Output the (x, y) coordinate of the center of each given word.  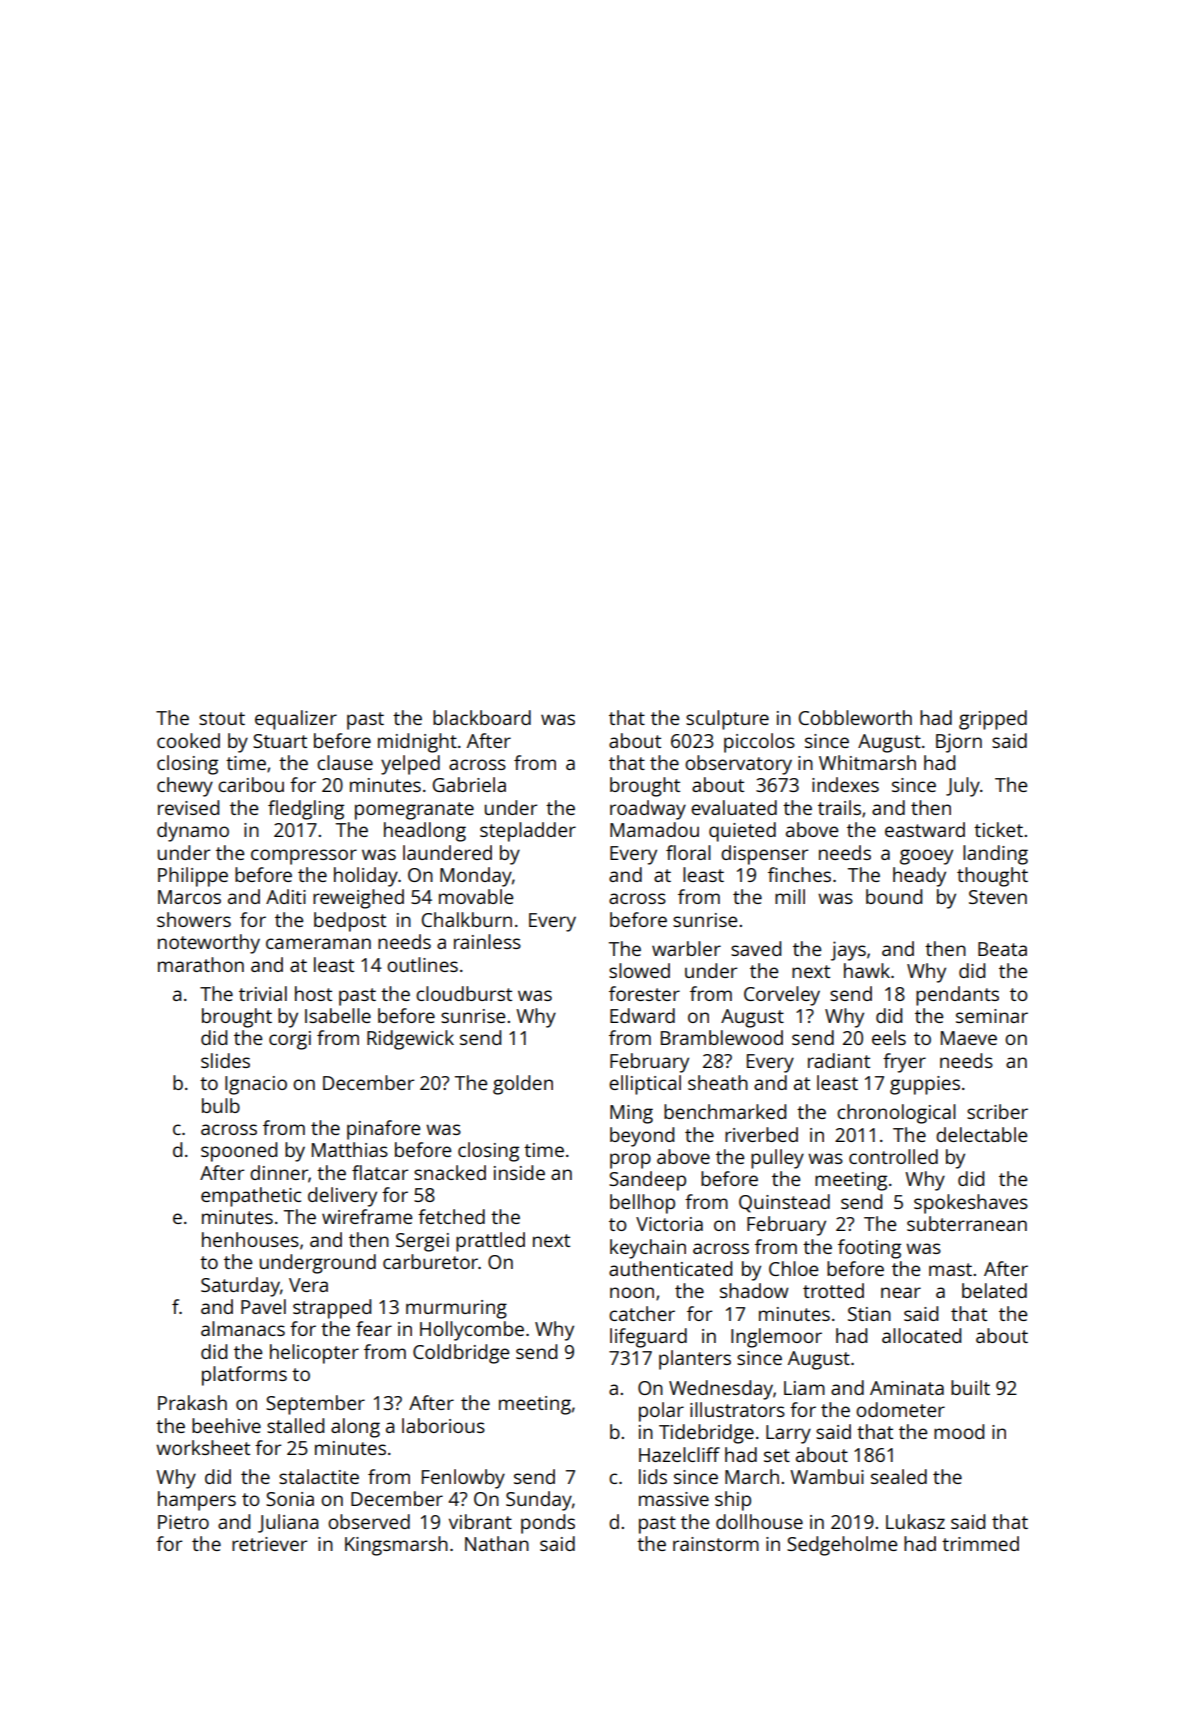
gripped (993, 720)
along (355, 1428)
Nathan (497, 1543)
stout (222, 718)
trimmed (980, 1543)
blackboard (482, 717)
